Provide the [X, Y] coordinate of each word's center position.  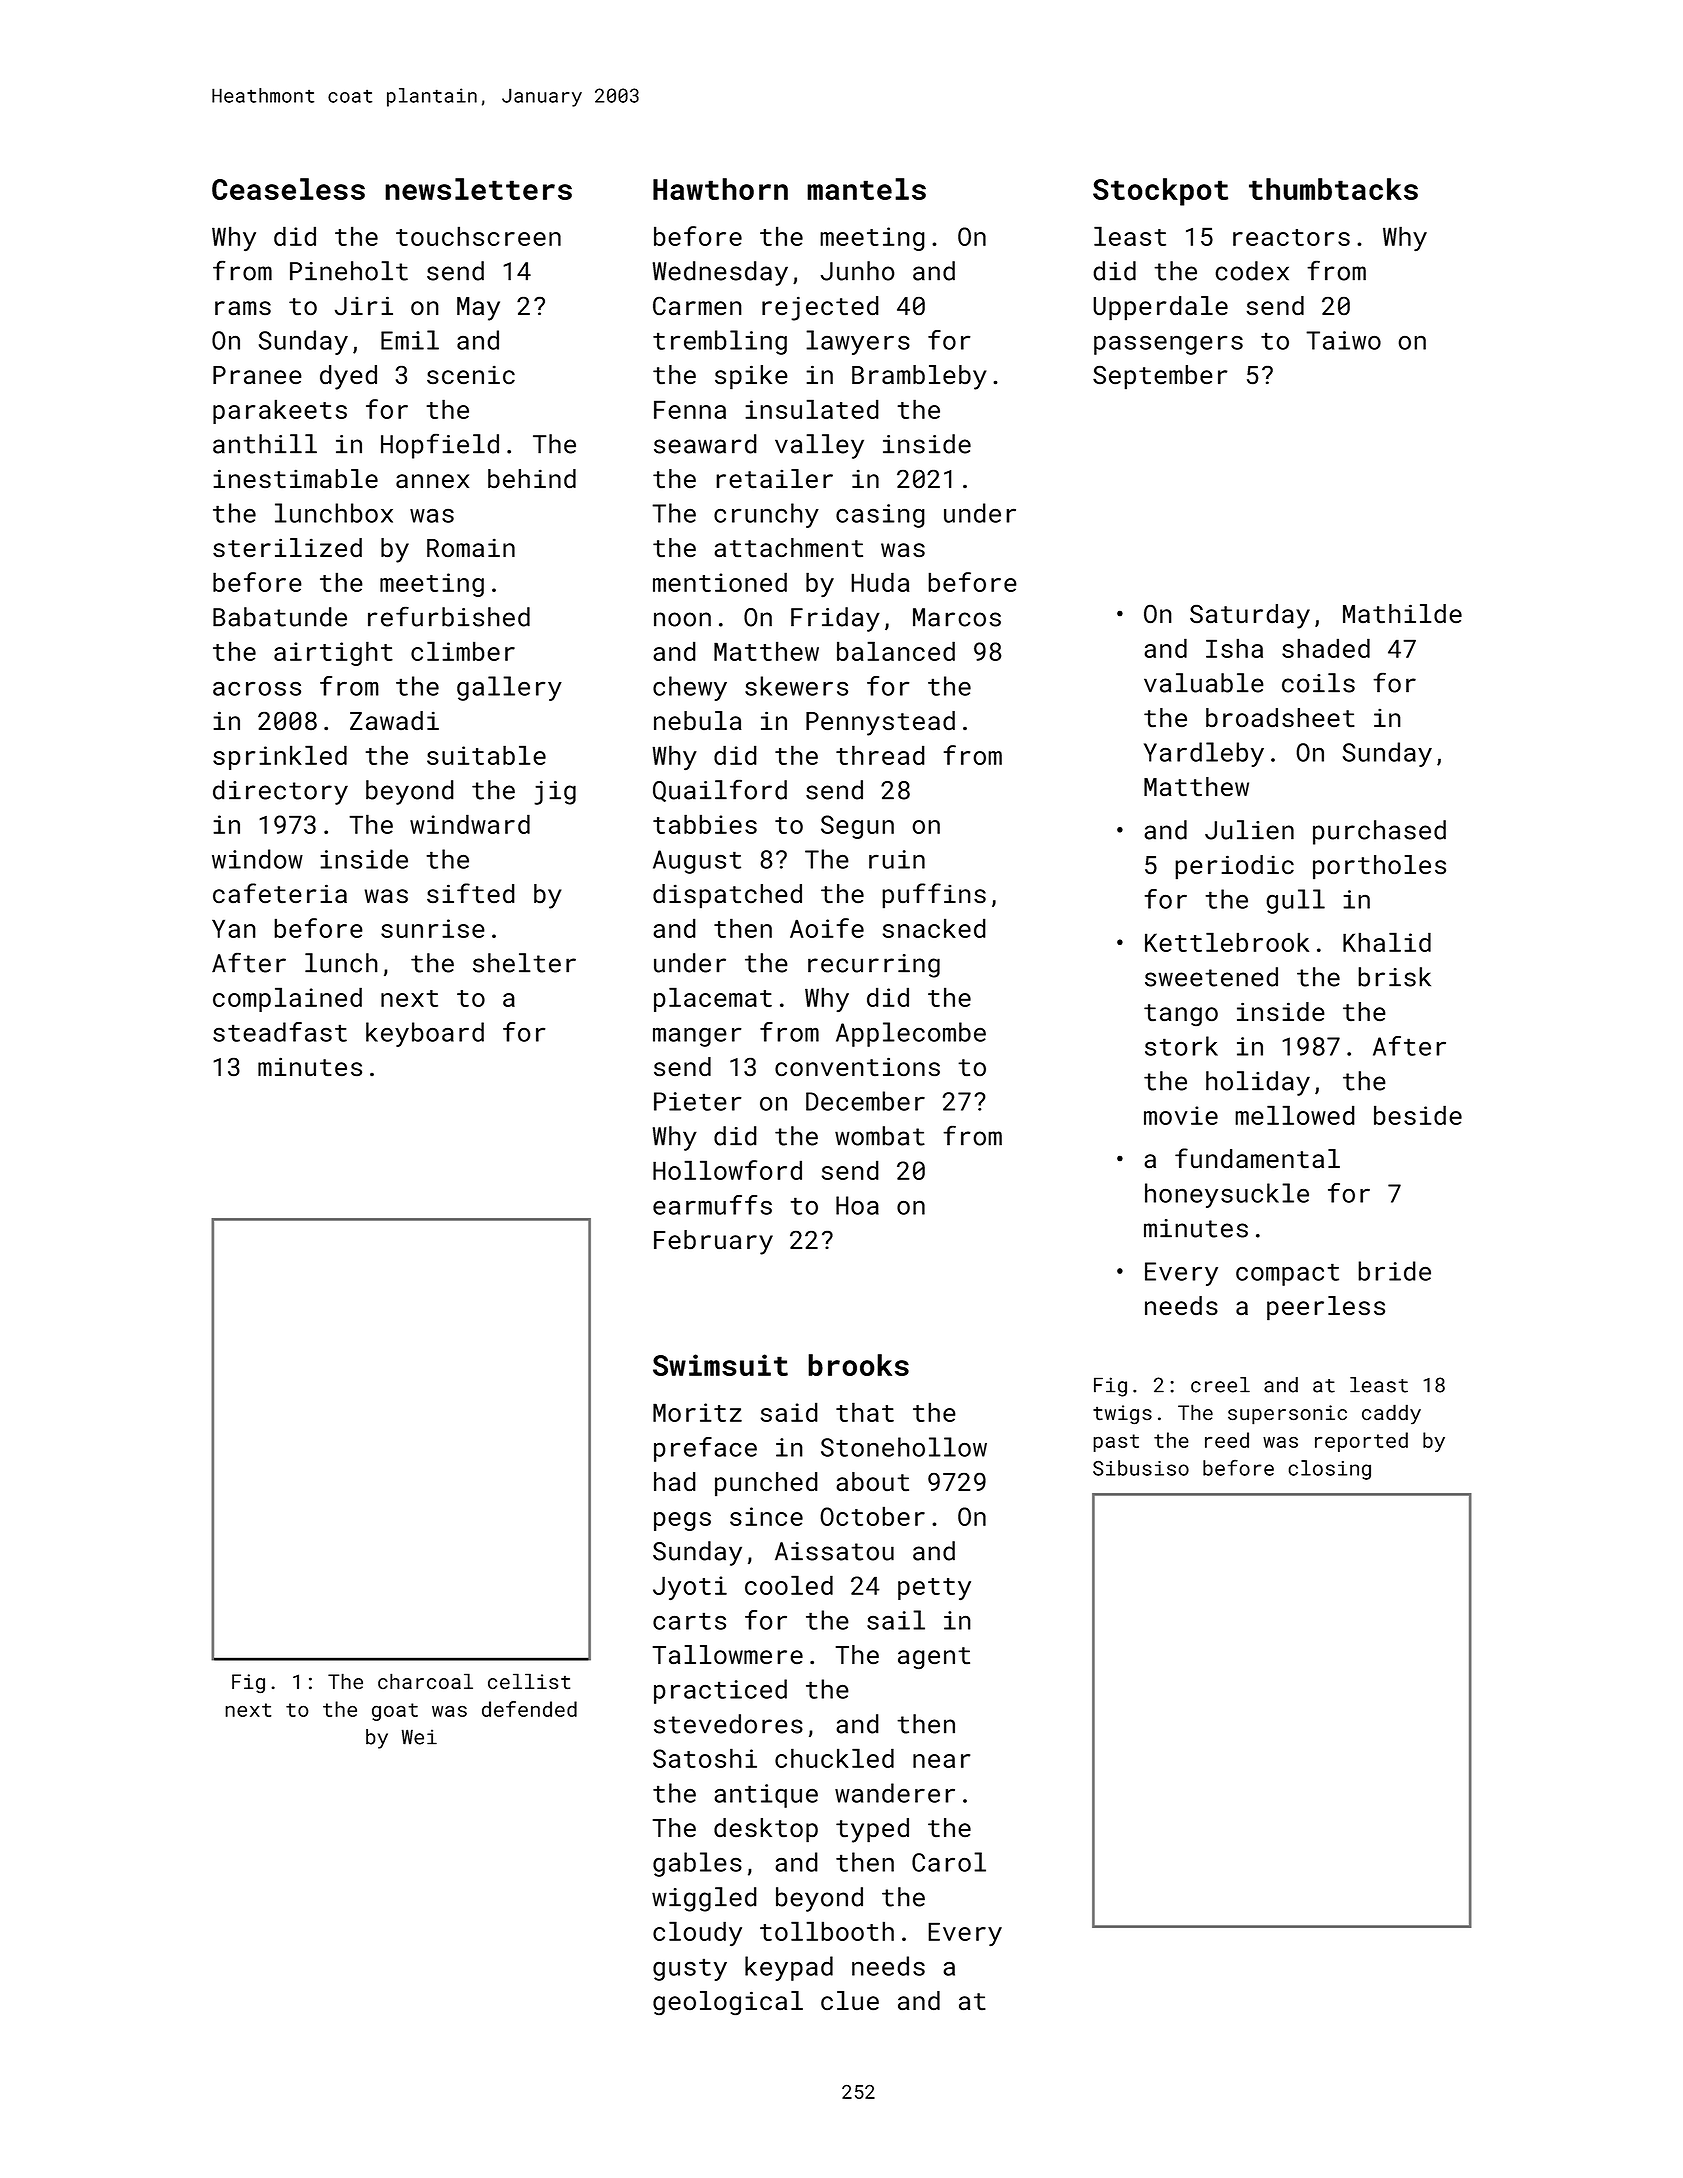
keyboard [425, 1034]
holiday [1258, 1083]
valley [819, 446]
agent [934, 1658]
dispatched [727, 896]
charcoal [425, 1681]
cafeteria [280, 893]
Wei [419, 1737]
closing [1330, 1470]
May [478, 309]
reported [1361, 1442]
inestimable [295, 478]
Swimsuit [720, 1365]
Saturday [1250, 616]
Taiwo [1343, 340]
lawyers [858, 342]
